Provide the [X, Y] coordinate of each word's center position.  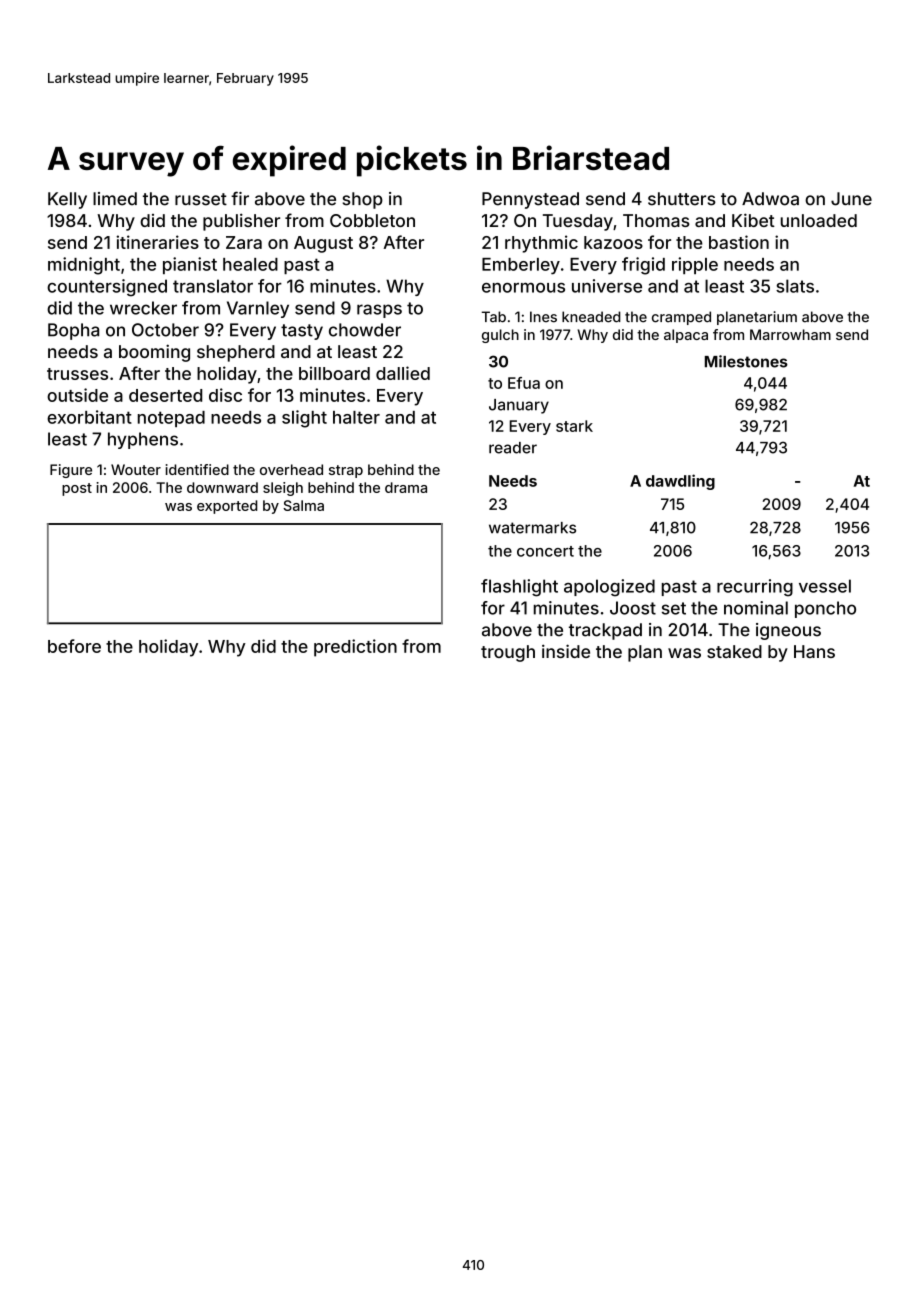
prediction [355, 648]
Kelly [67, 200]
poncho [825, 609]
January [519, 406]
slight [304, 419]
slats [795, 286]
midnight [84, 266]
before [74, 646]
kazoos [613, 242]
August [323, 244]
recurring [755, 588]
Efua [524, 383]
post [77, 489]
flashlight [519, 588]
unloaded [819, 220]
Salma [303, 505]
